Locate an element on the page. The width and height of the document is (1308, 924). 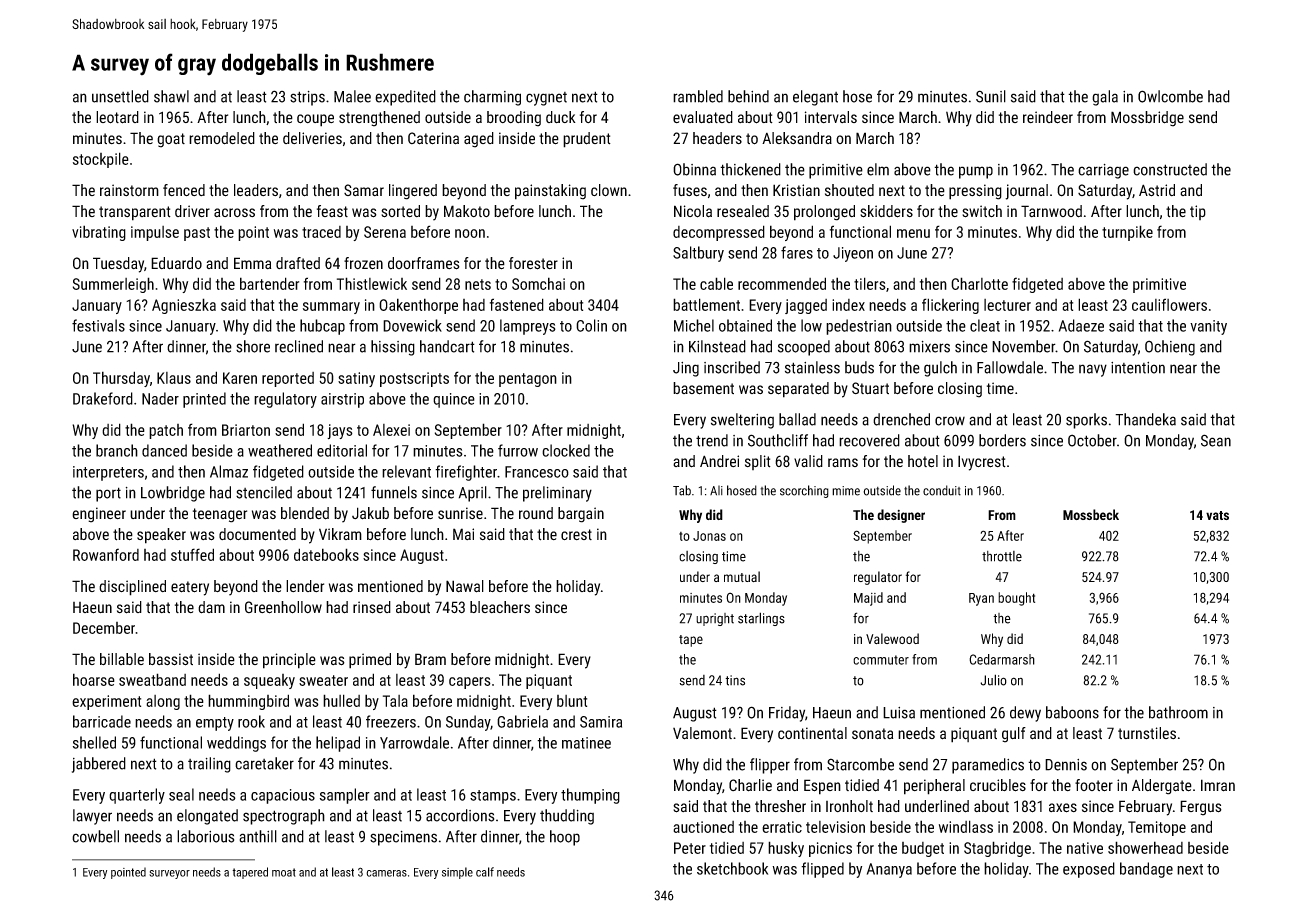
rambled is located at coordinates (698, 96).
